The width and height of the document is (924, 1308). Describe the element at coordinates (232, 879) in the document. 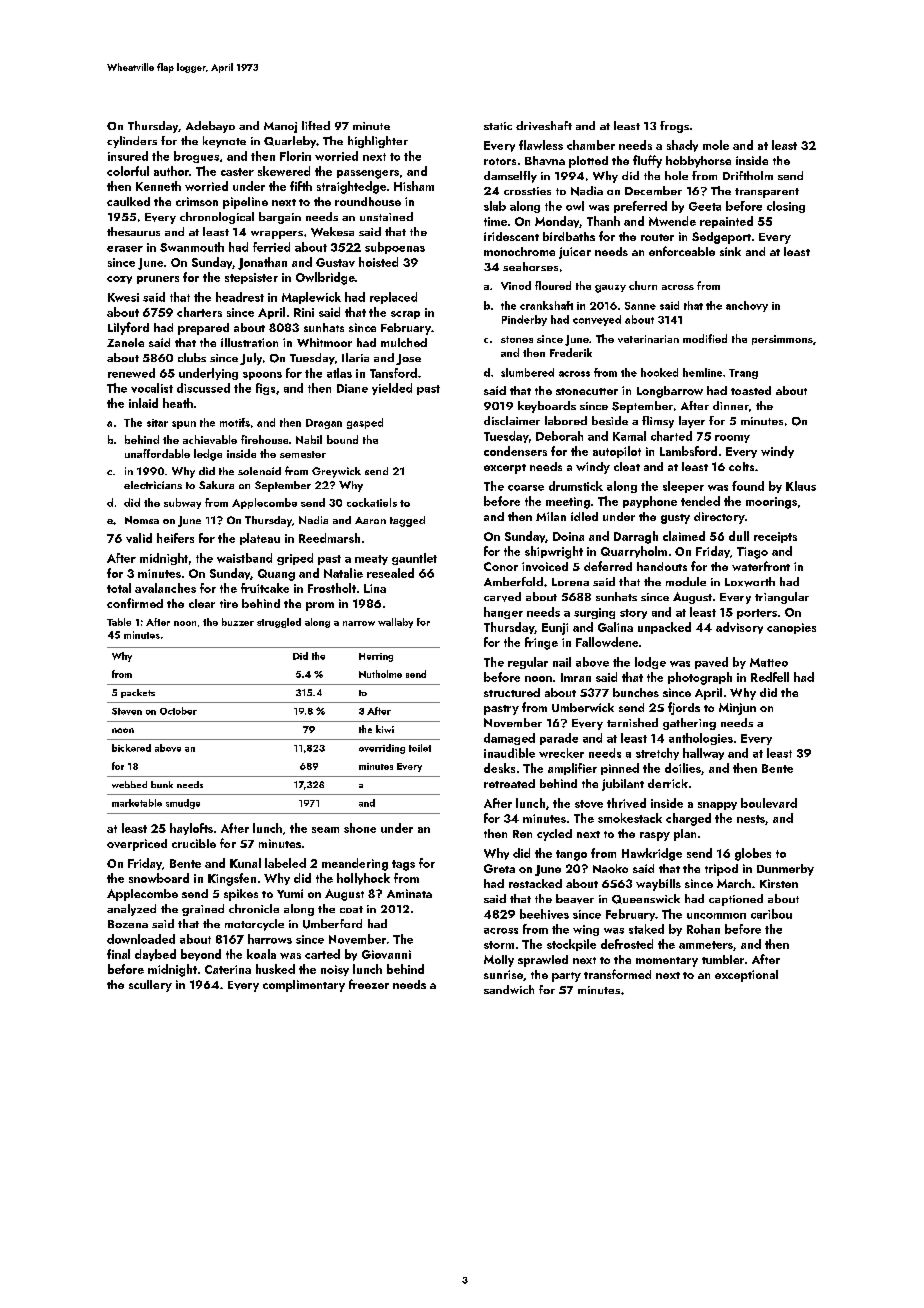

I see `Kingsfen` at that location.
